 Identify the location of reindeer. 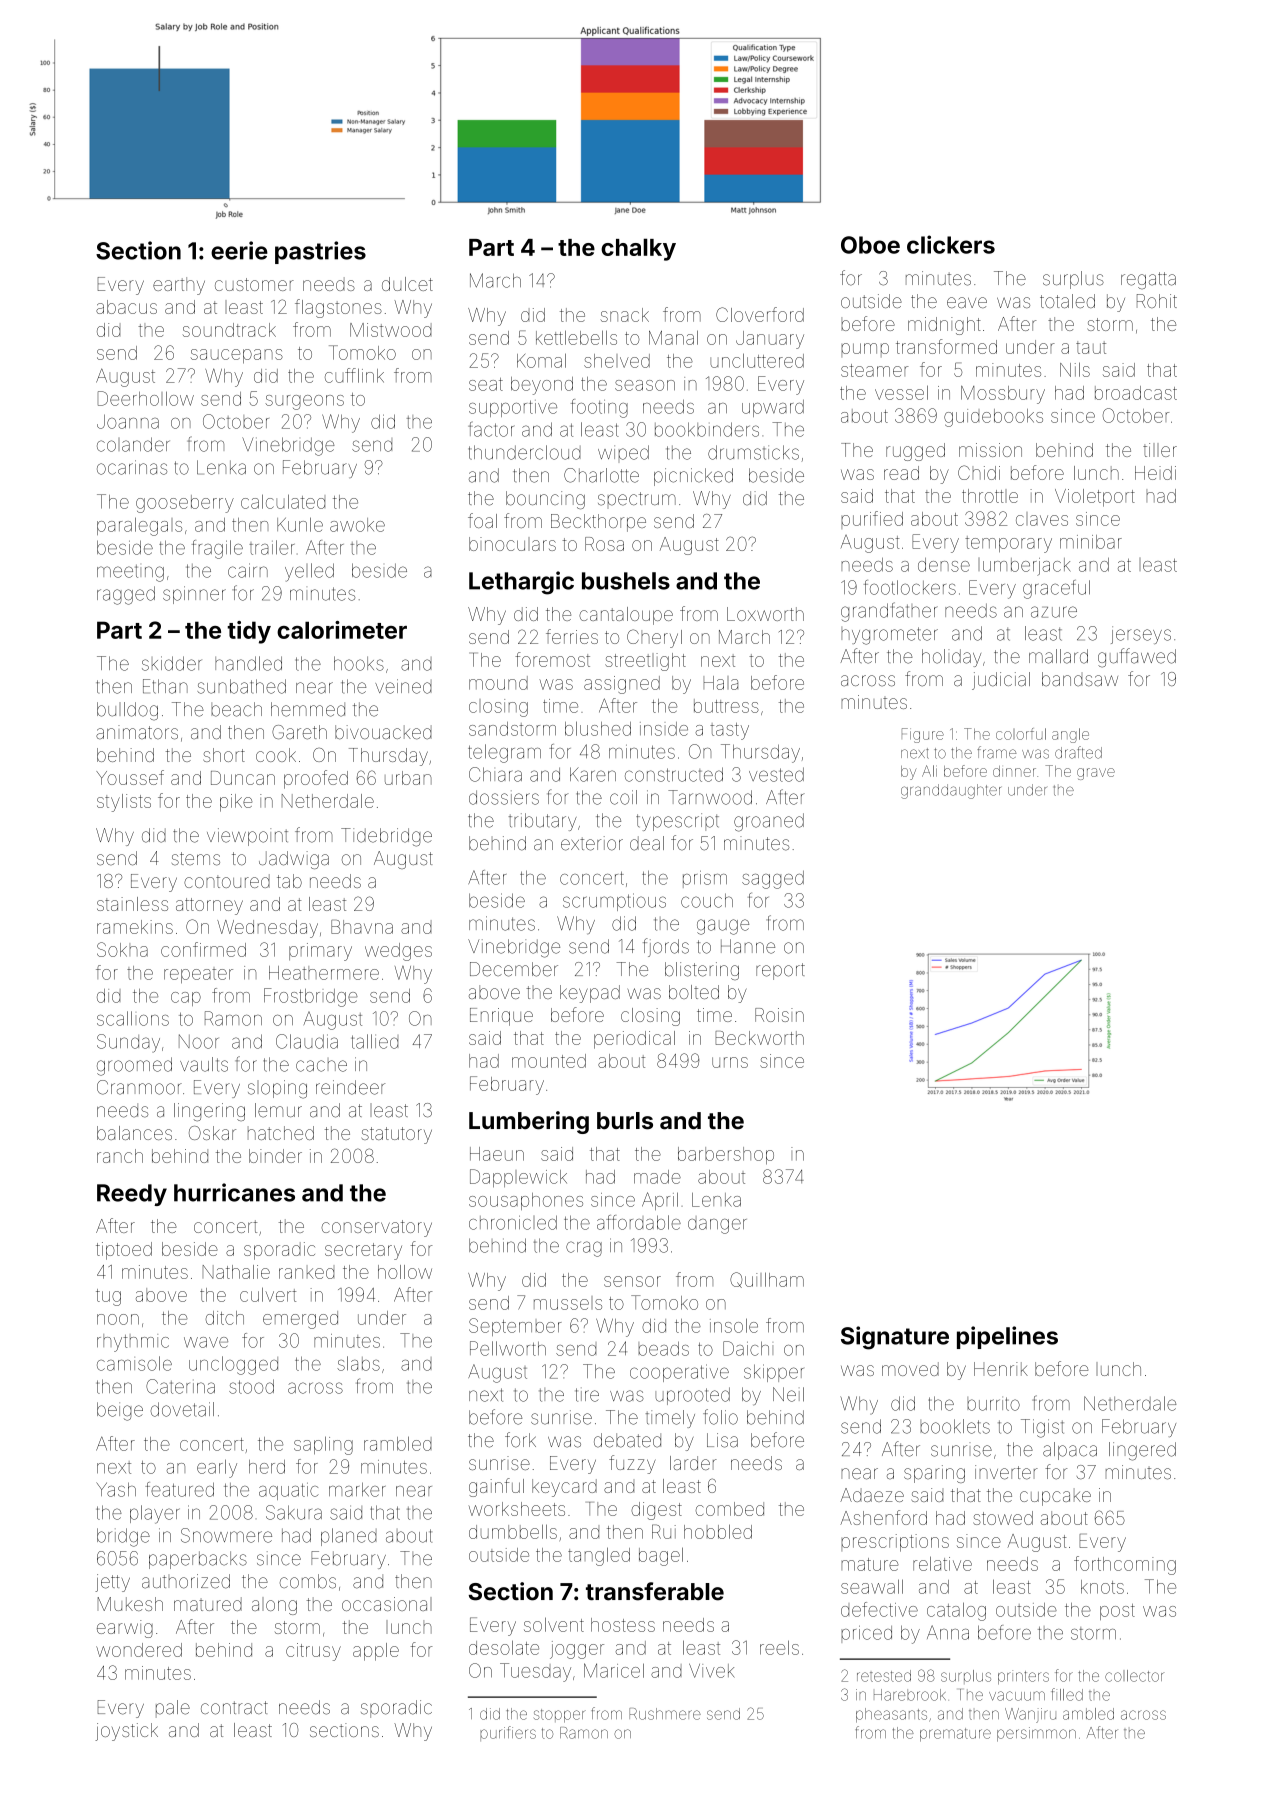
(350, 1087).
